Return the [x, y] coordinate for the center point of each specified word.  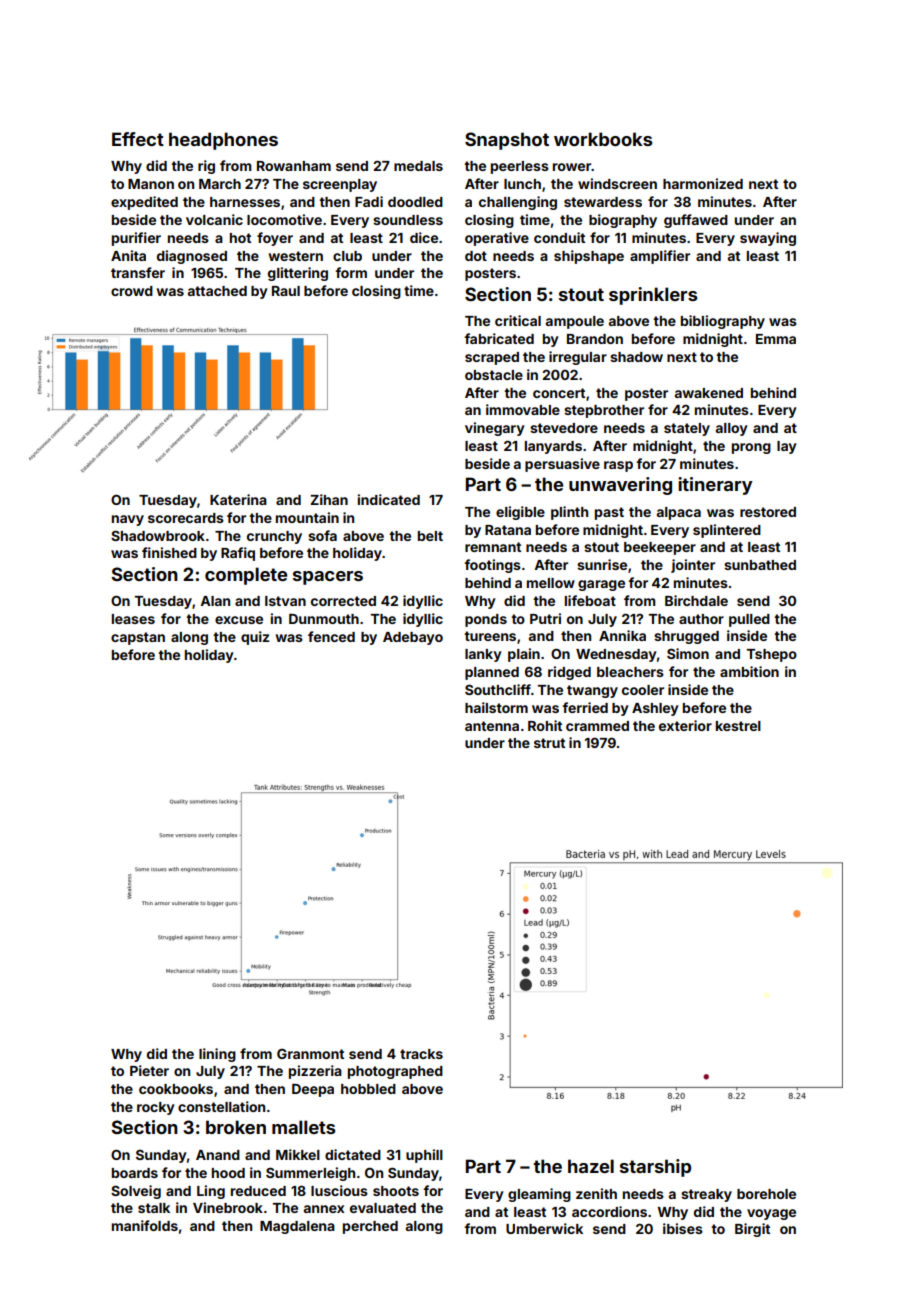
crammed [597, 726]
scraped [492, 358]
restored [768, 512]
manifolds [145, 1225]
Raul [286, 291]
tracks [421, 1054]
